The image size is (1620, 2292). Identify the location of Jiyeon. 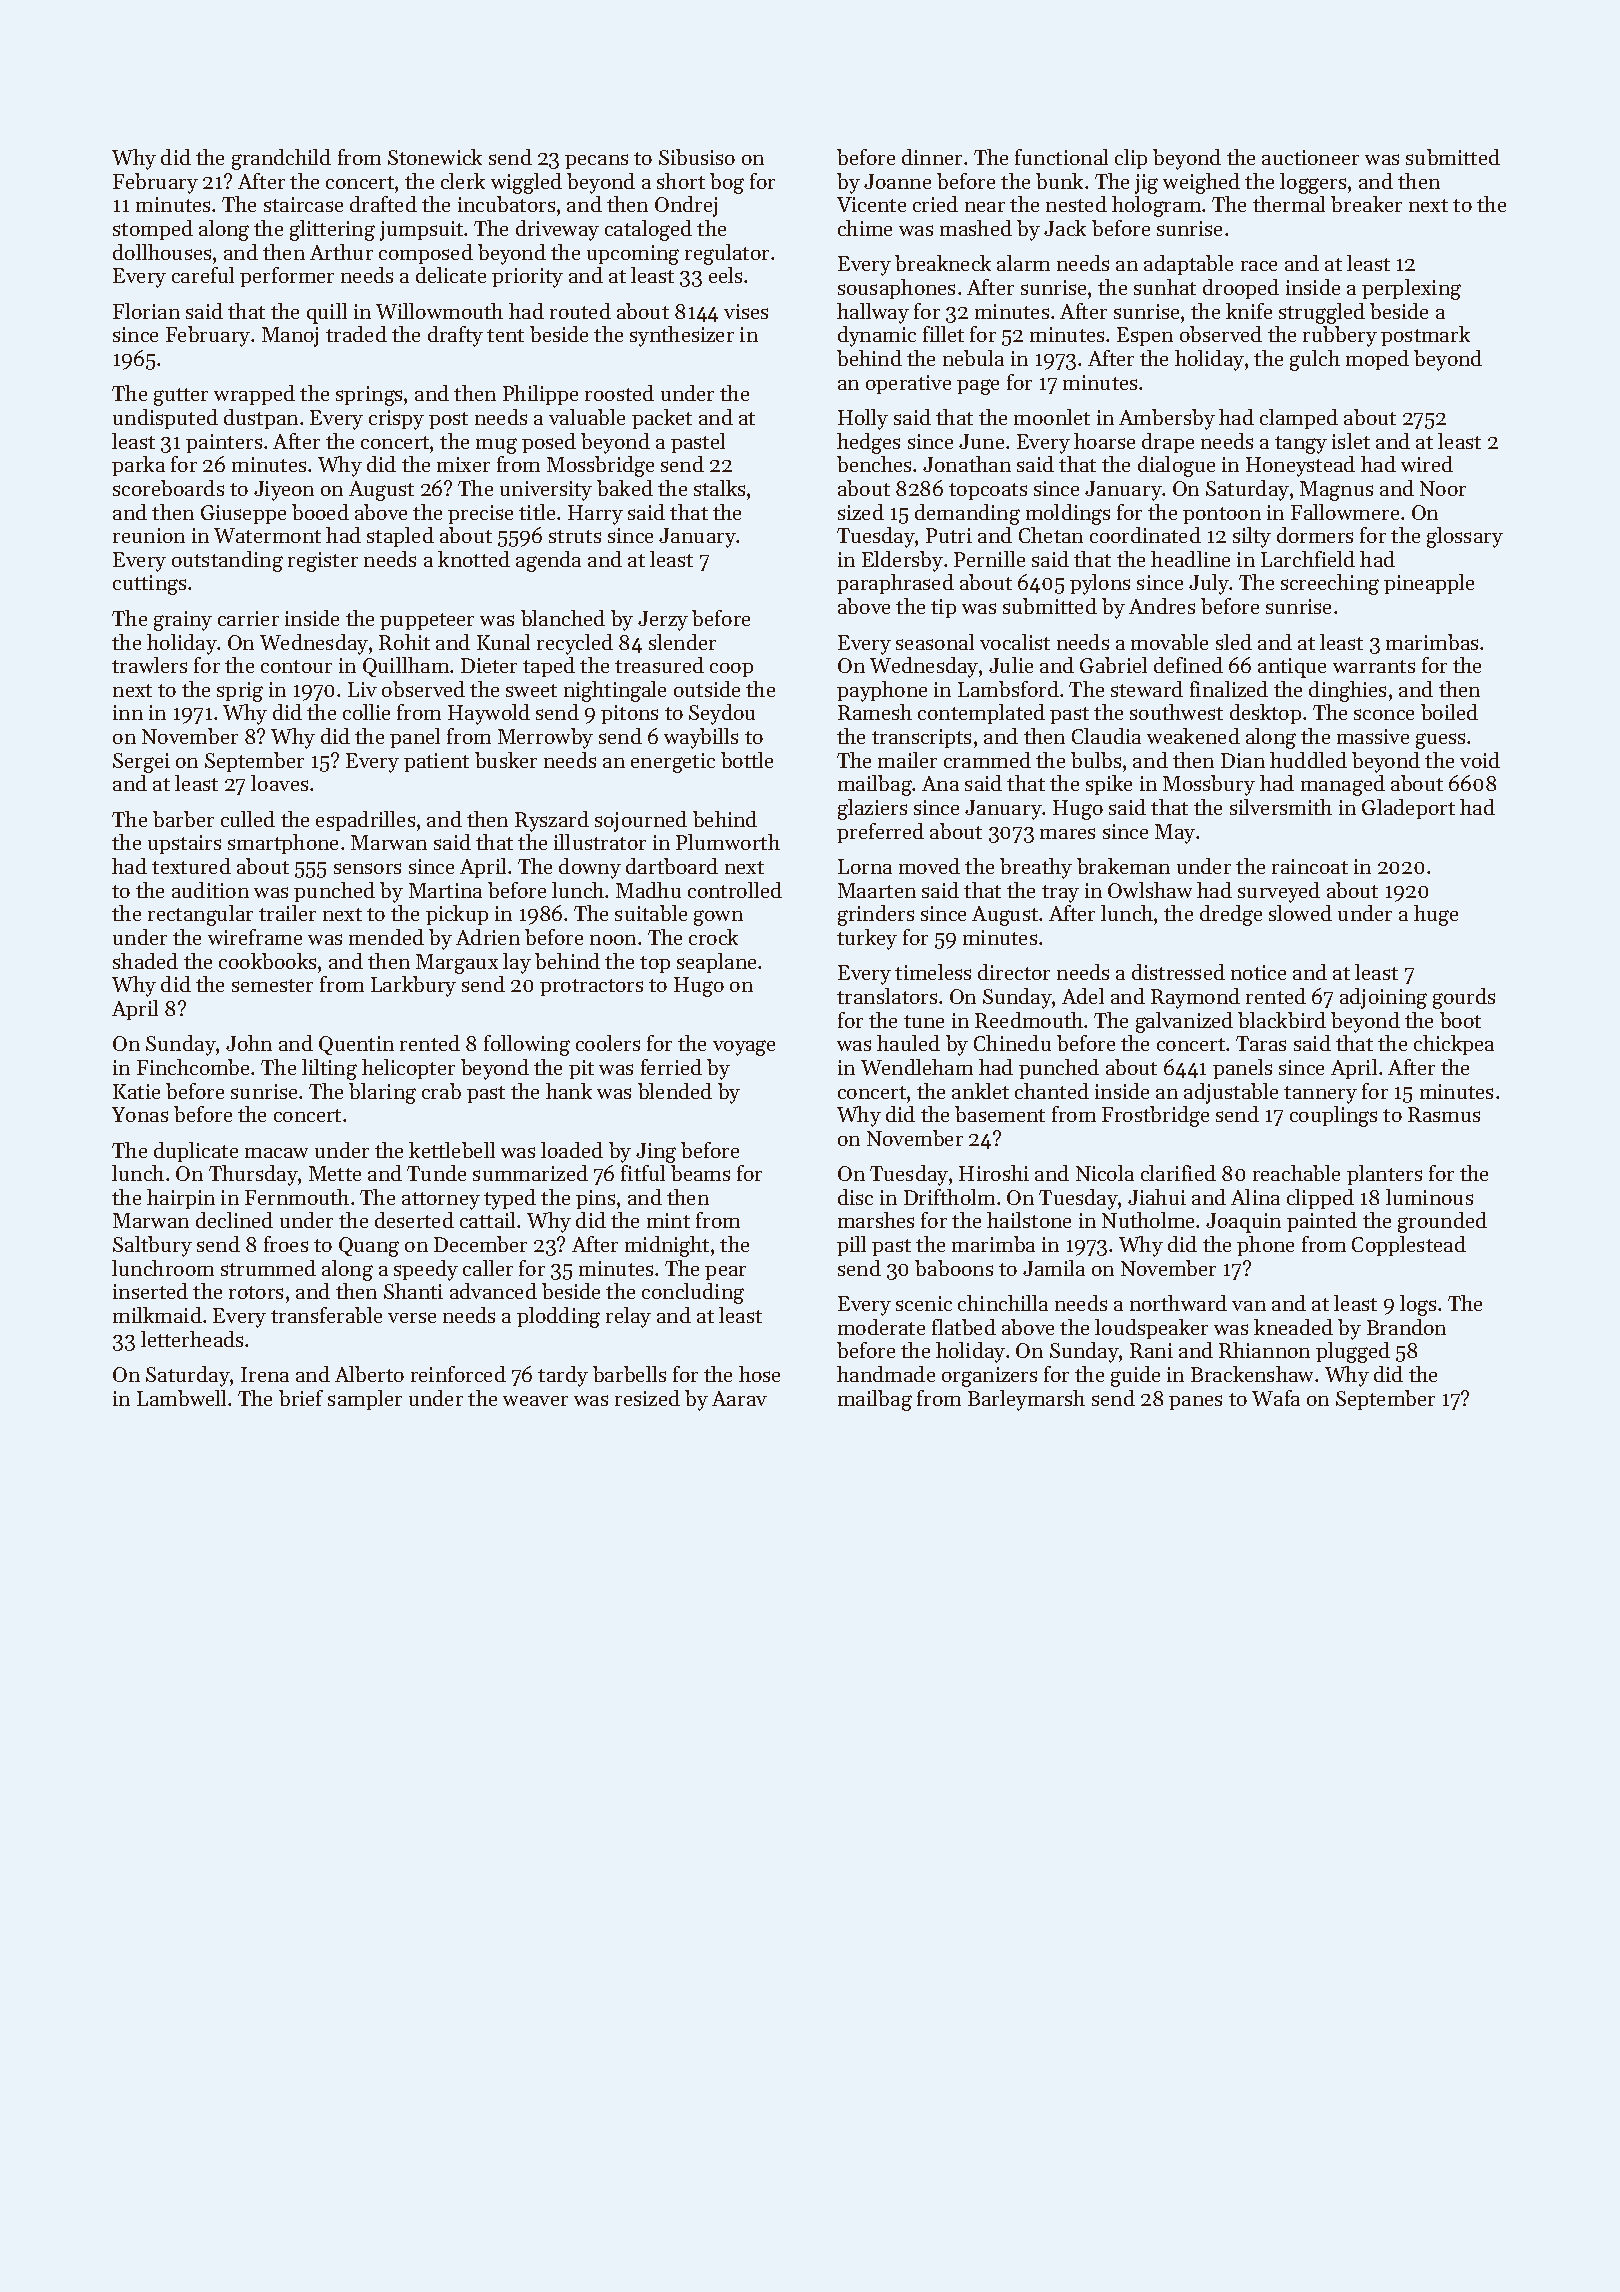
(284, 491).
